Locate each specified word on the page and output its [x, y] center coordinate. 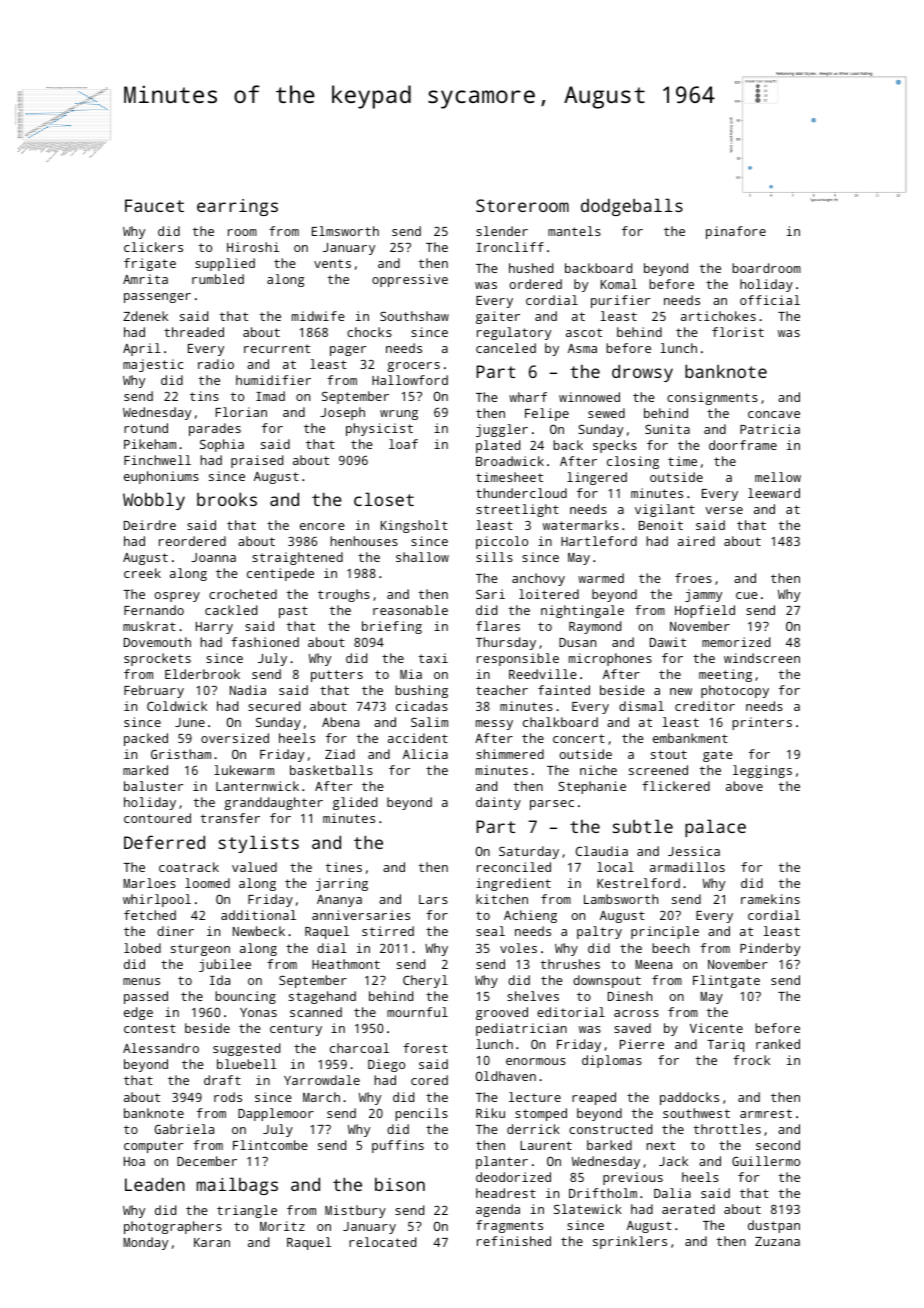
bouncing [245, 997]
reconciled [514, 867]
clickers [153, 247]
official [770, 300]
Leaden [155, 1184]
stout [669, 754]
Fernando [154, 610]
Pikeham [150, 444]
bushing [421, 691]
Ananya [339, 901]
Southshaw [414, 316]
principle [665, 932]
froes [693, 578]
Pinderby [770, 949]
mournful [417, 1012]
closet [384, 499]
